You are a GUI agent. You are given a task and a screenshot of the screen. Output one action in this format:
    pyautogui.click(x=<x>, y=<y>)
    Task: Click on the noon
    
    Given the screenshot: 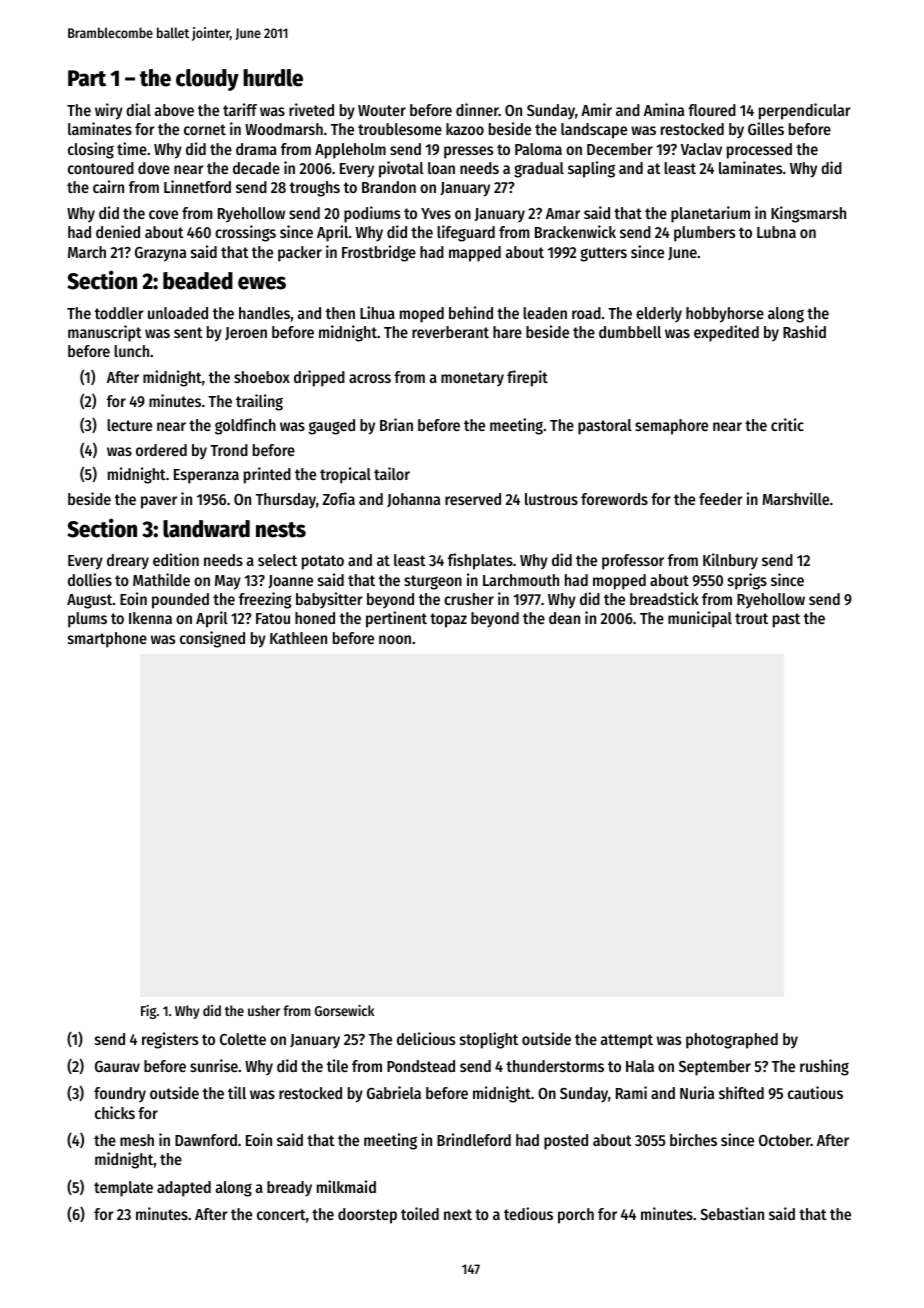 What is the action you would take?
    pyautogui.click(x=395, y=639)
